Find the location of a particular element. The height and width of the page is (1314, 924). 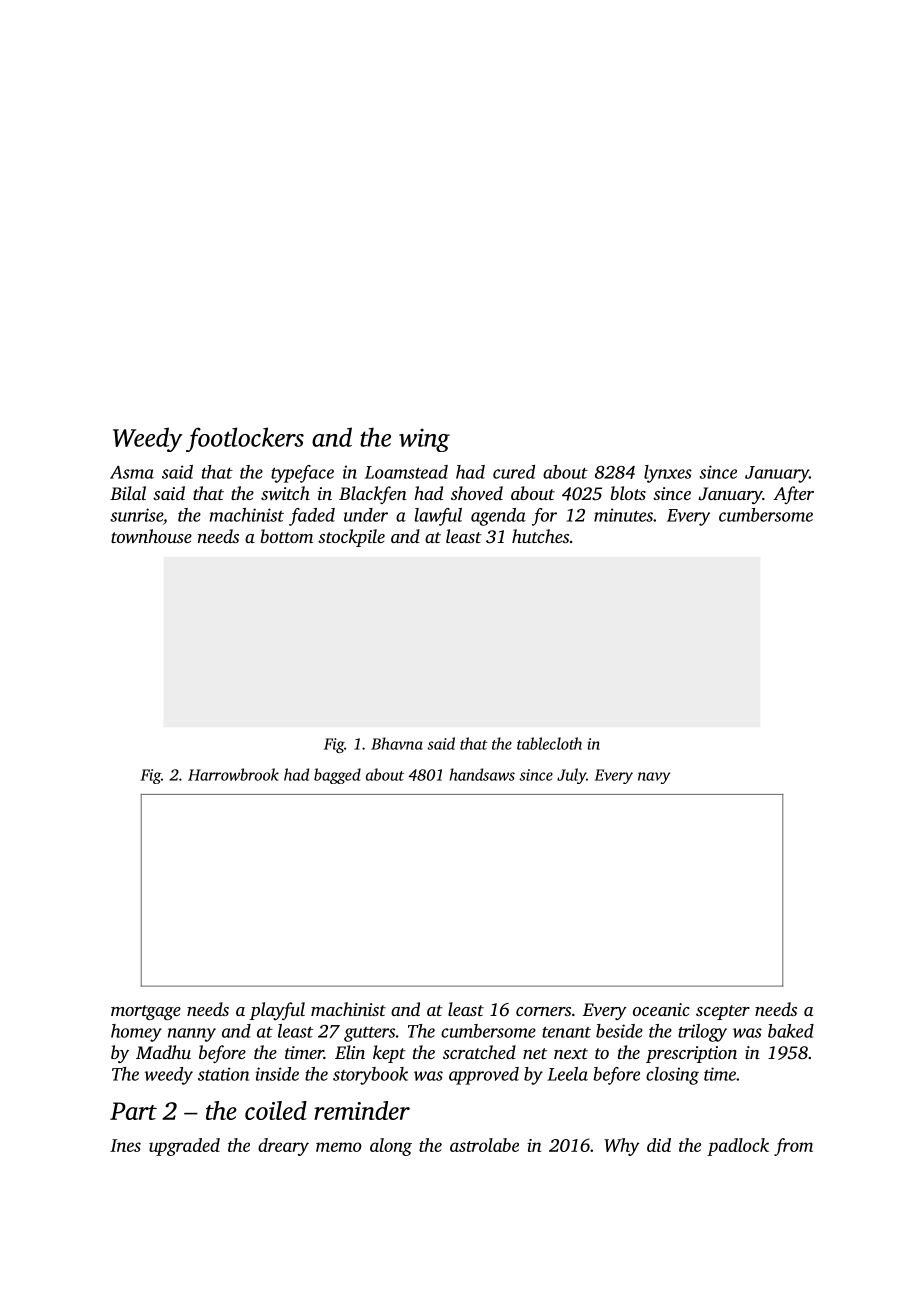

townhouse is located at coordinates (151, 536).
